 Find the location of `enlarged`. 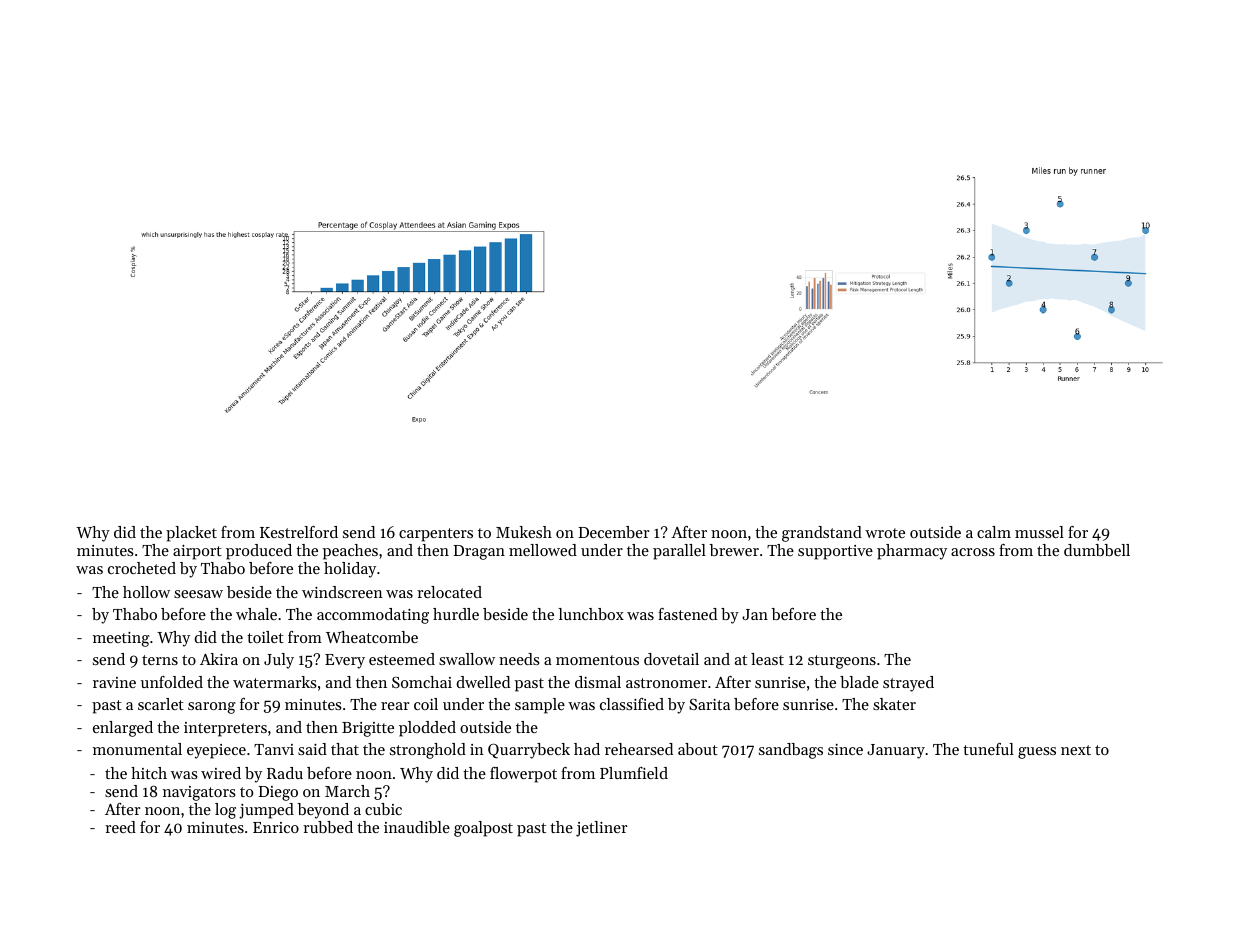

enlarged is located at coordinates (123, 729).
